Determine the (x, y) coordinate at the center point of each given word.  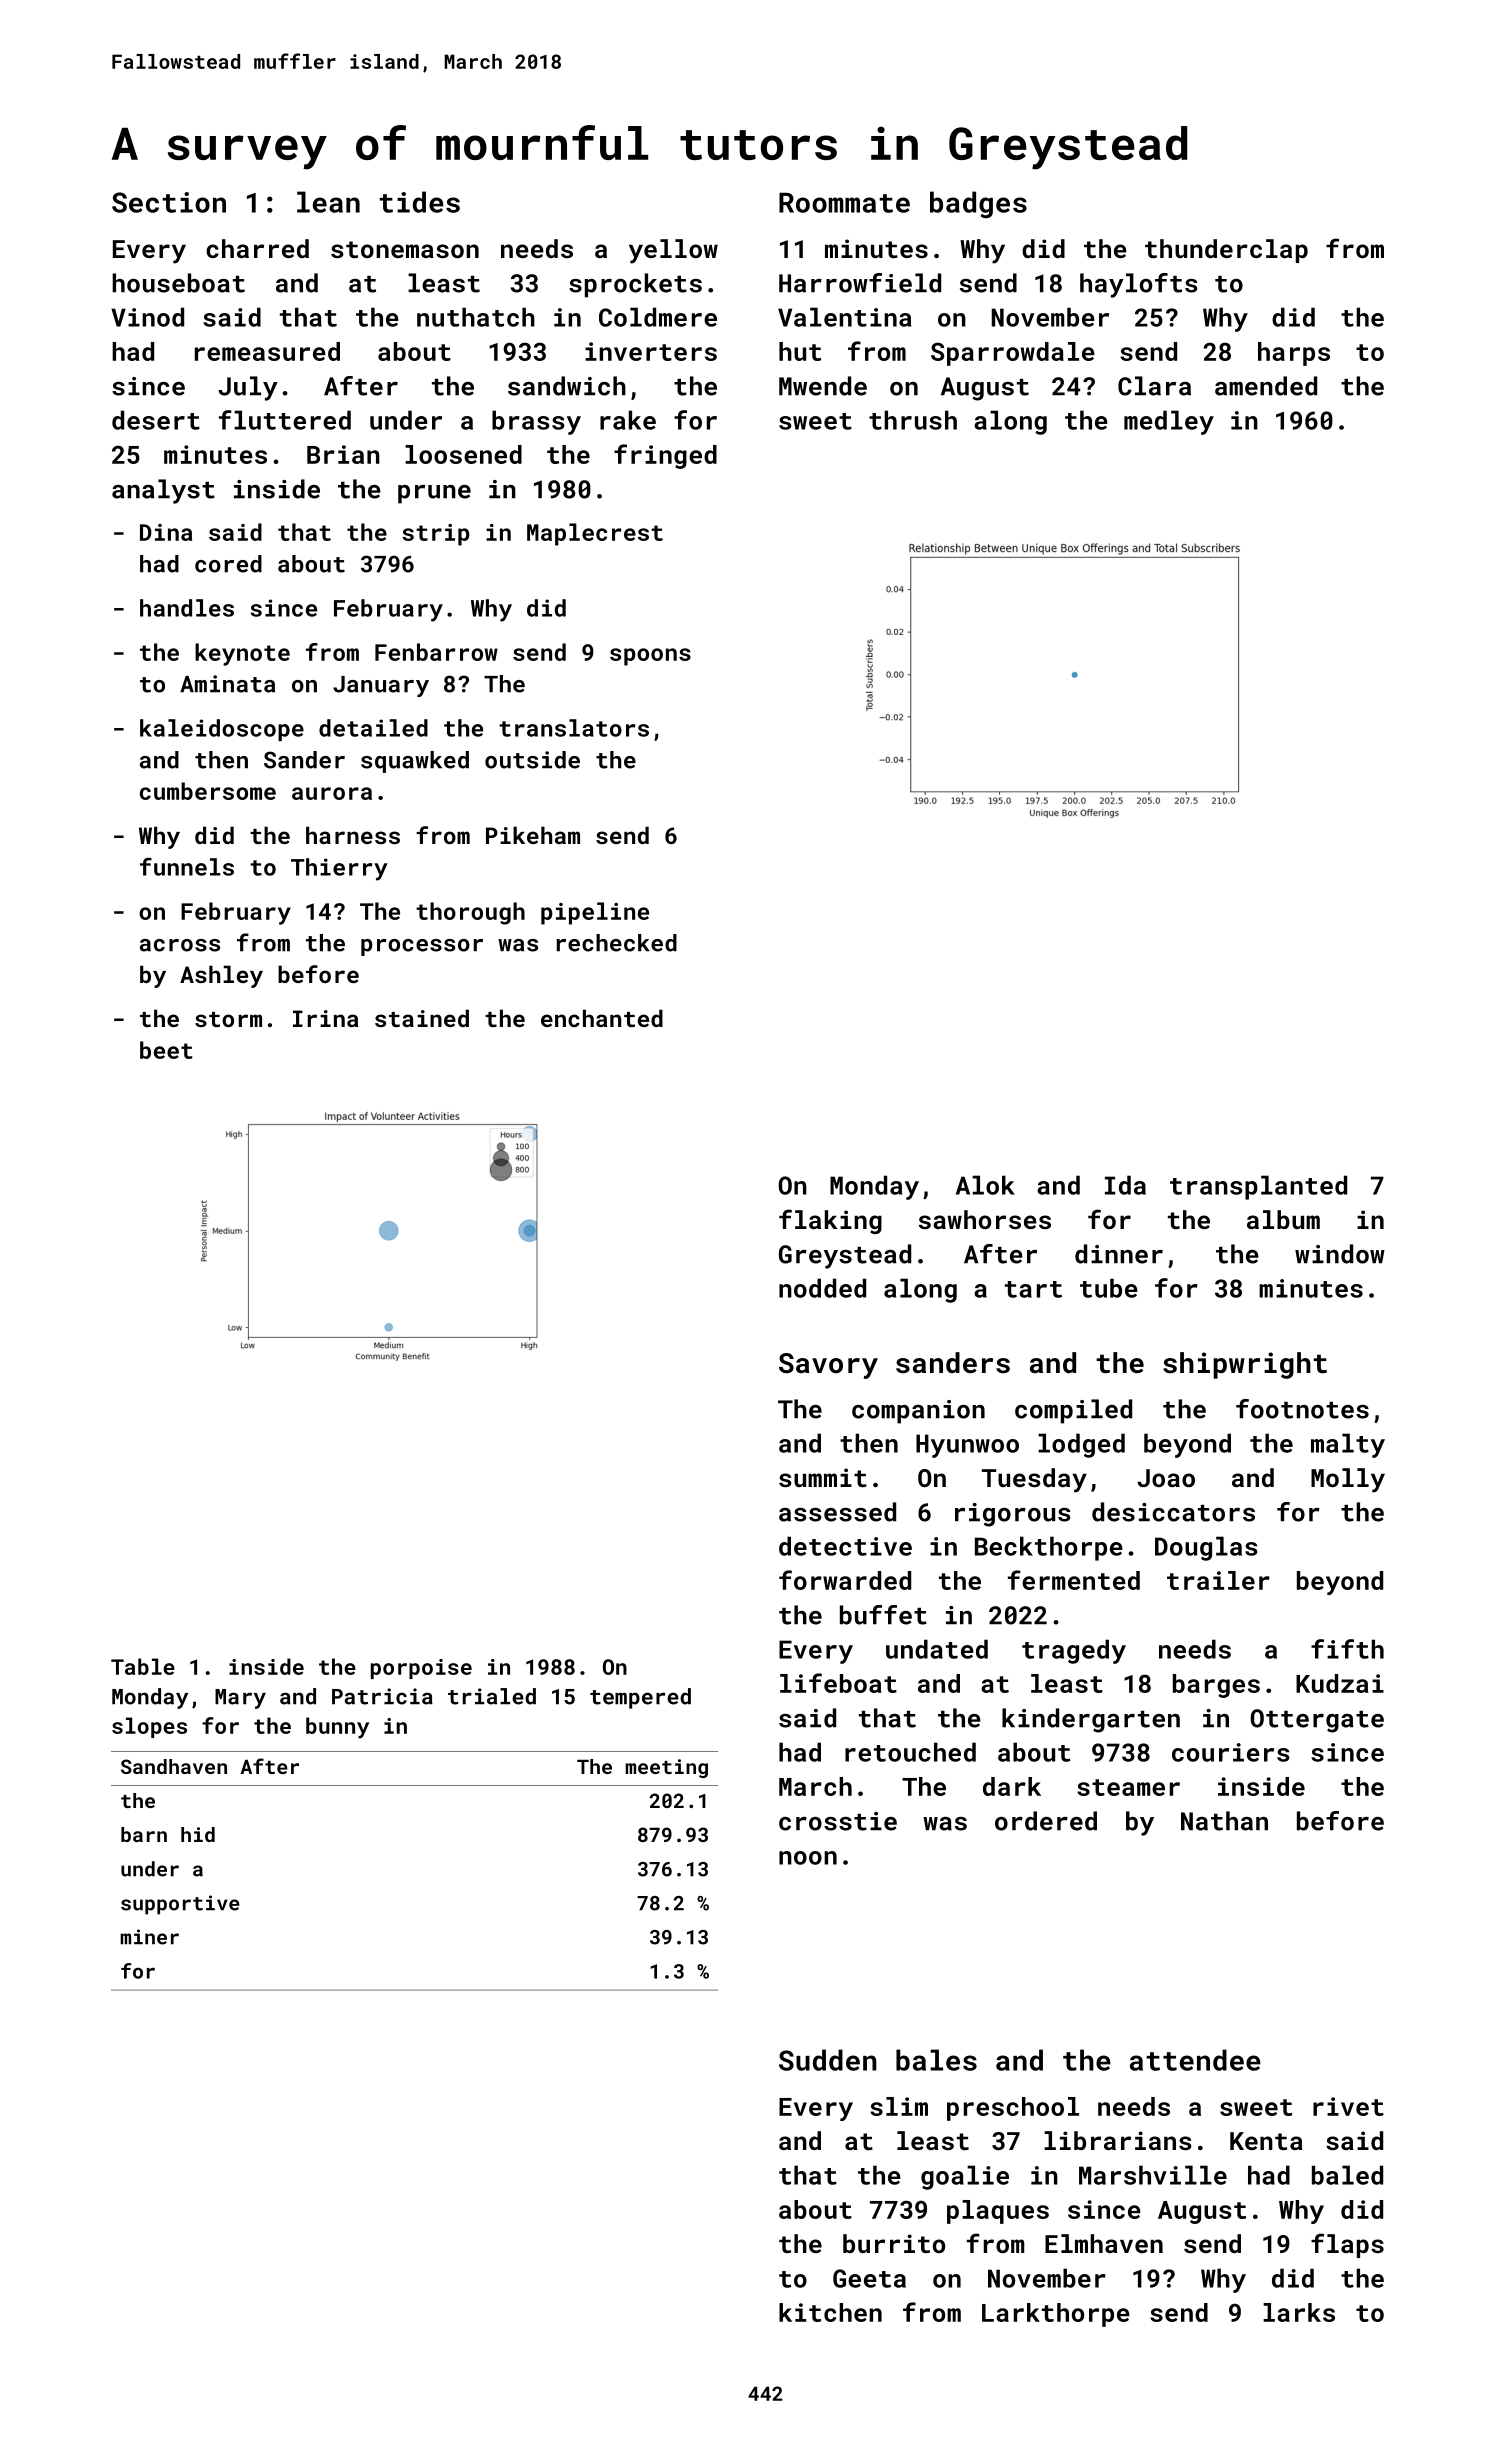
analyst (163, 491)
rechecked (616, 943)
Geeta (869, 2278)
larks (1299, 2312)
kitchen (830, 2312)
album (1283, 1219)
